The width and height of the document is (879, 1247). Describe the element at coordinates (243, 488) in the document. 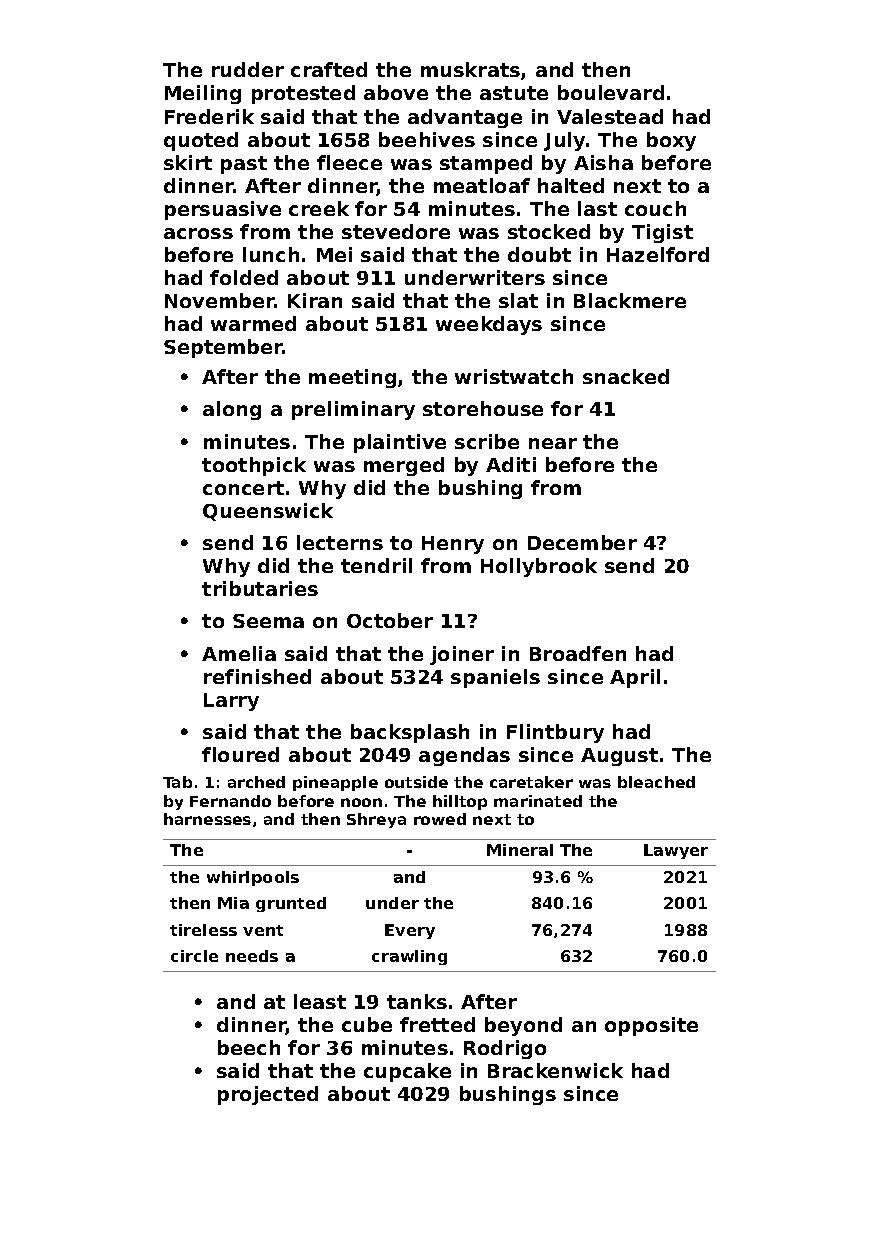

I see `concert` at that location.
